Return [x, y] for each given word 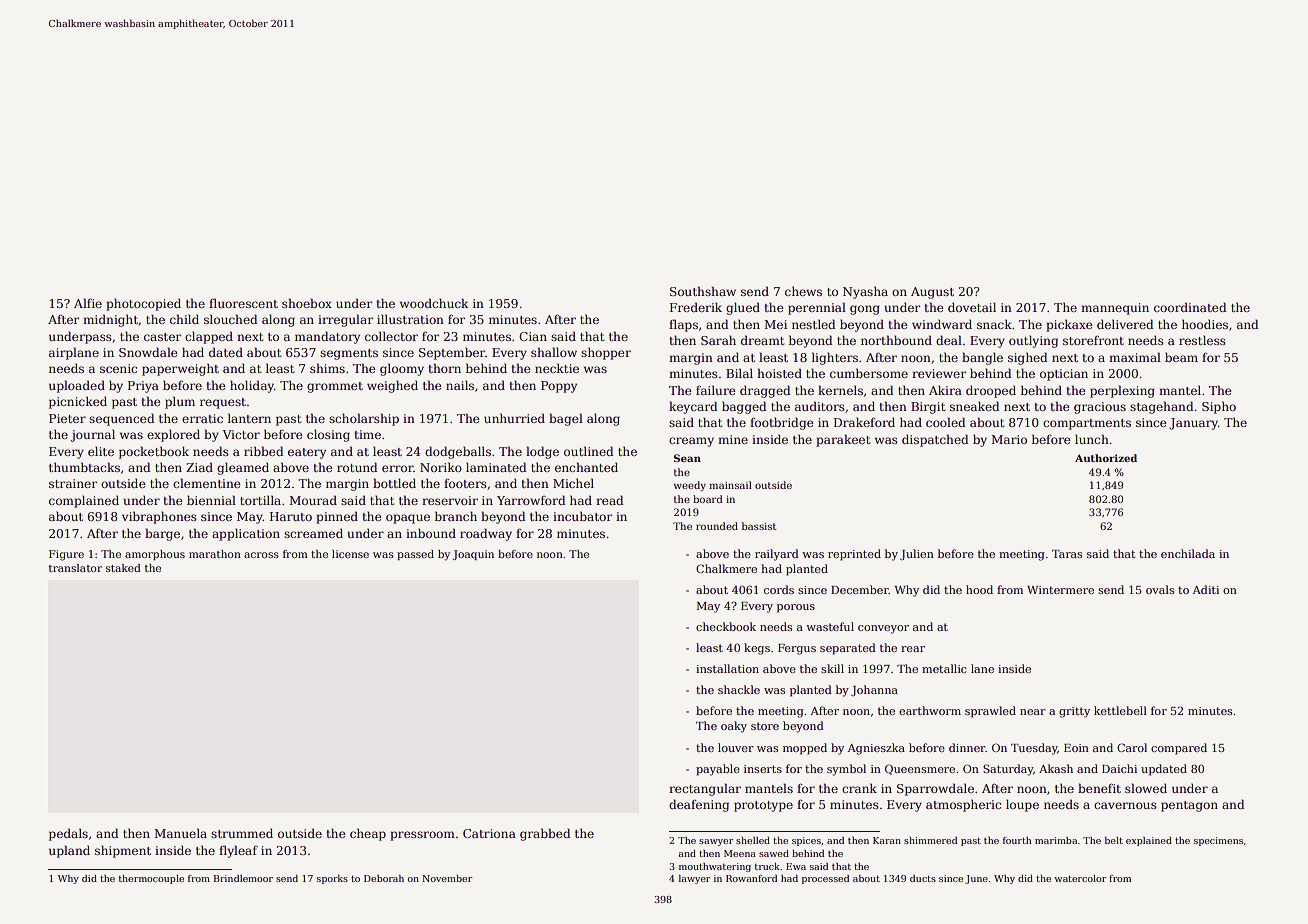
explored [173, 435]
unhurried [514, 418]
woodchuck [434, 303]
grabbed [545, 834]
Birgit [928, 408]
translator [75, 568]
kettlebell [1120, 710]
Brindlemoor [243, 878]
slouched [230, 319]
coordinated [1190, 307]
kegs [757, 649]
